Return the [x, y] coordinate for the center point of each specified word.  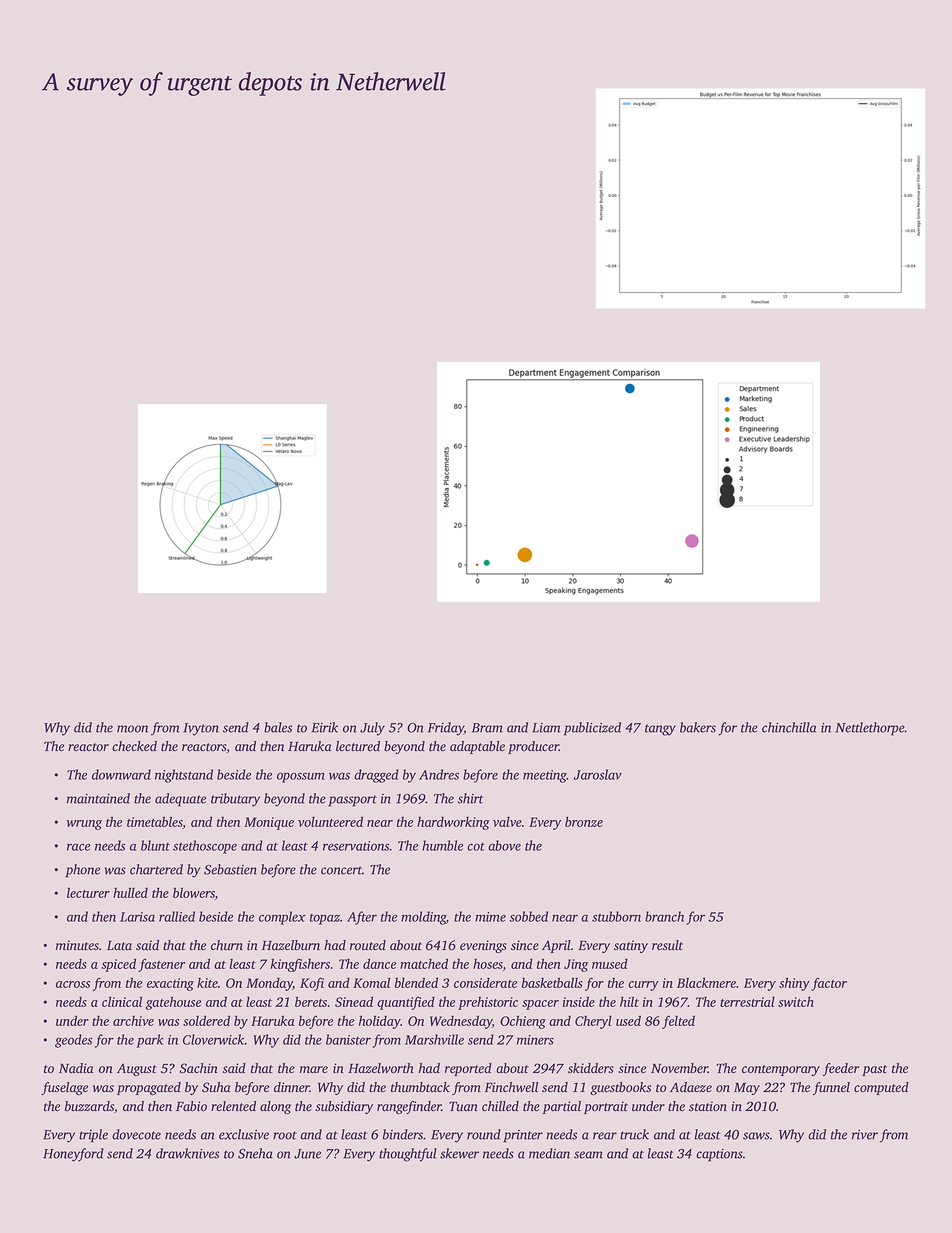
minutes [77, 945]
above [504, 845]
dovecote [136, 1134]
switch [796, 1001]
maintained [98, 798]
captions [719, 1155]
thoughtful [408, 1155]
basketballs [552, 982]
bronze [584, 821]
